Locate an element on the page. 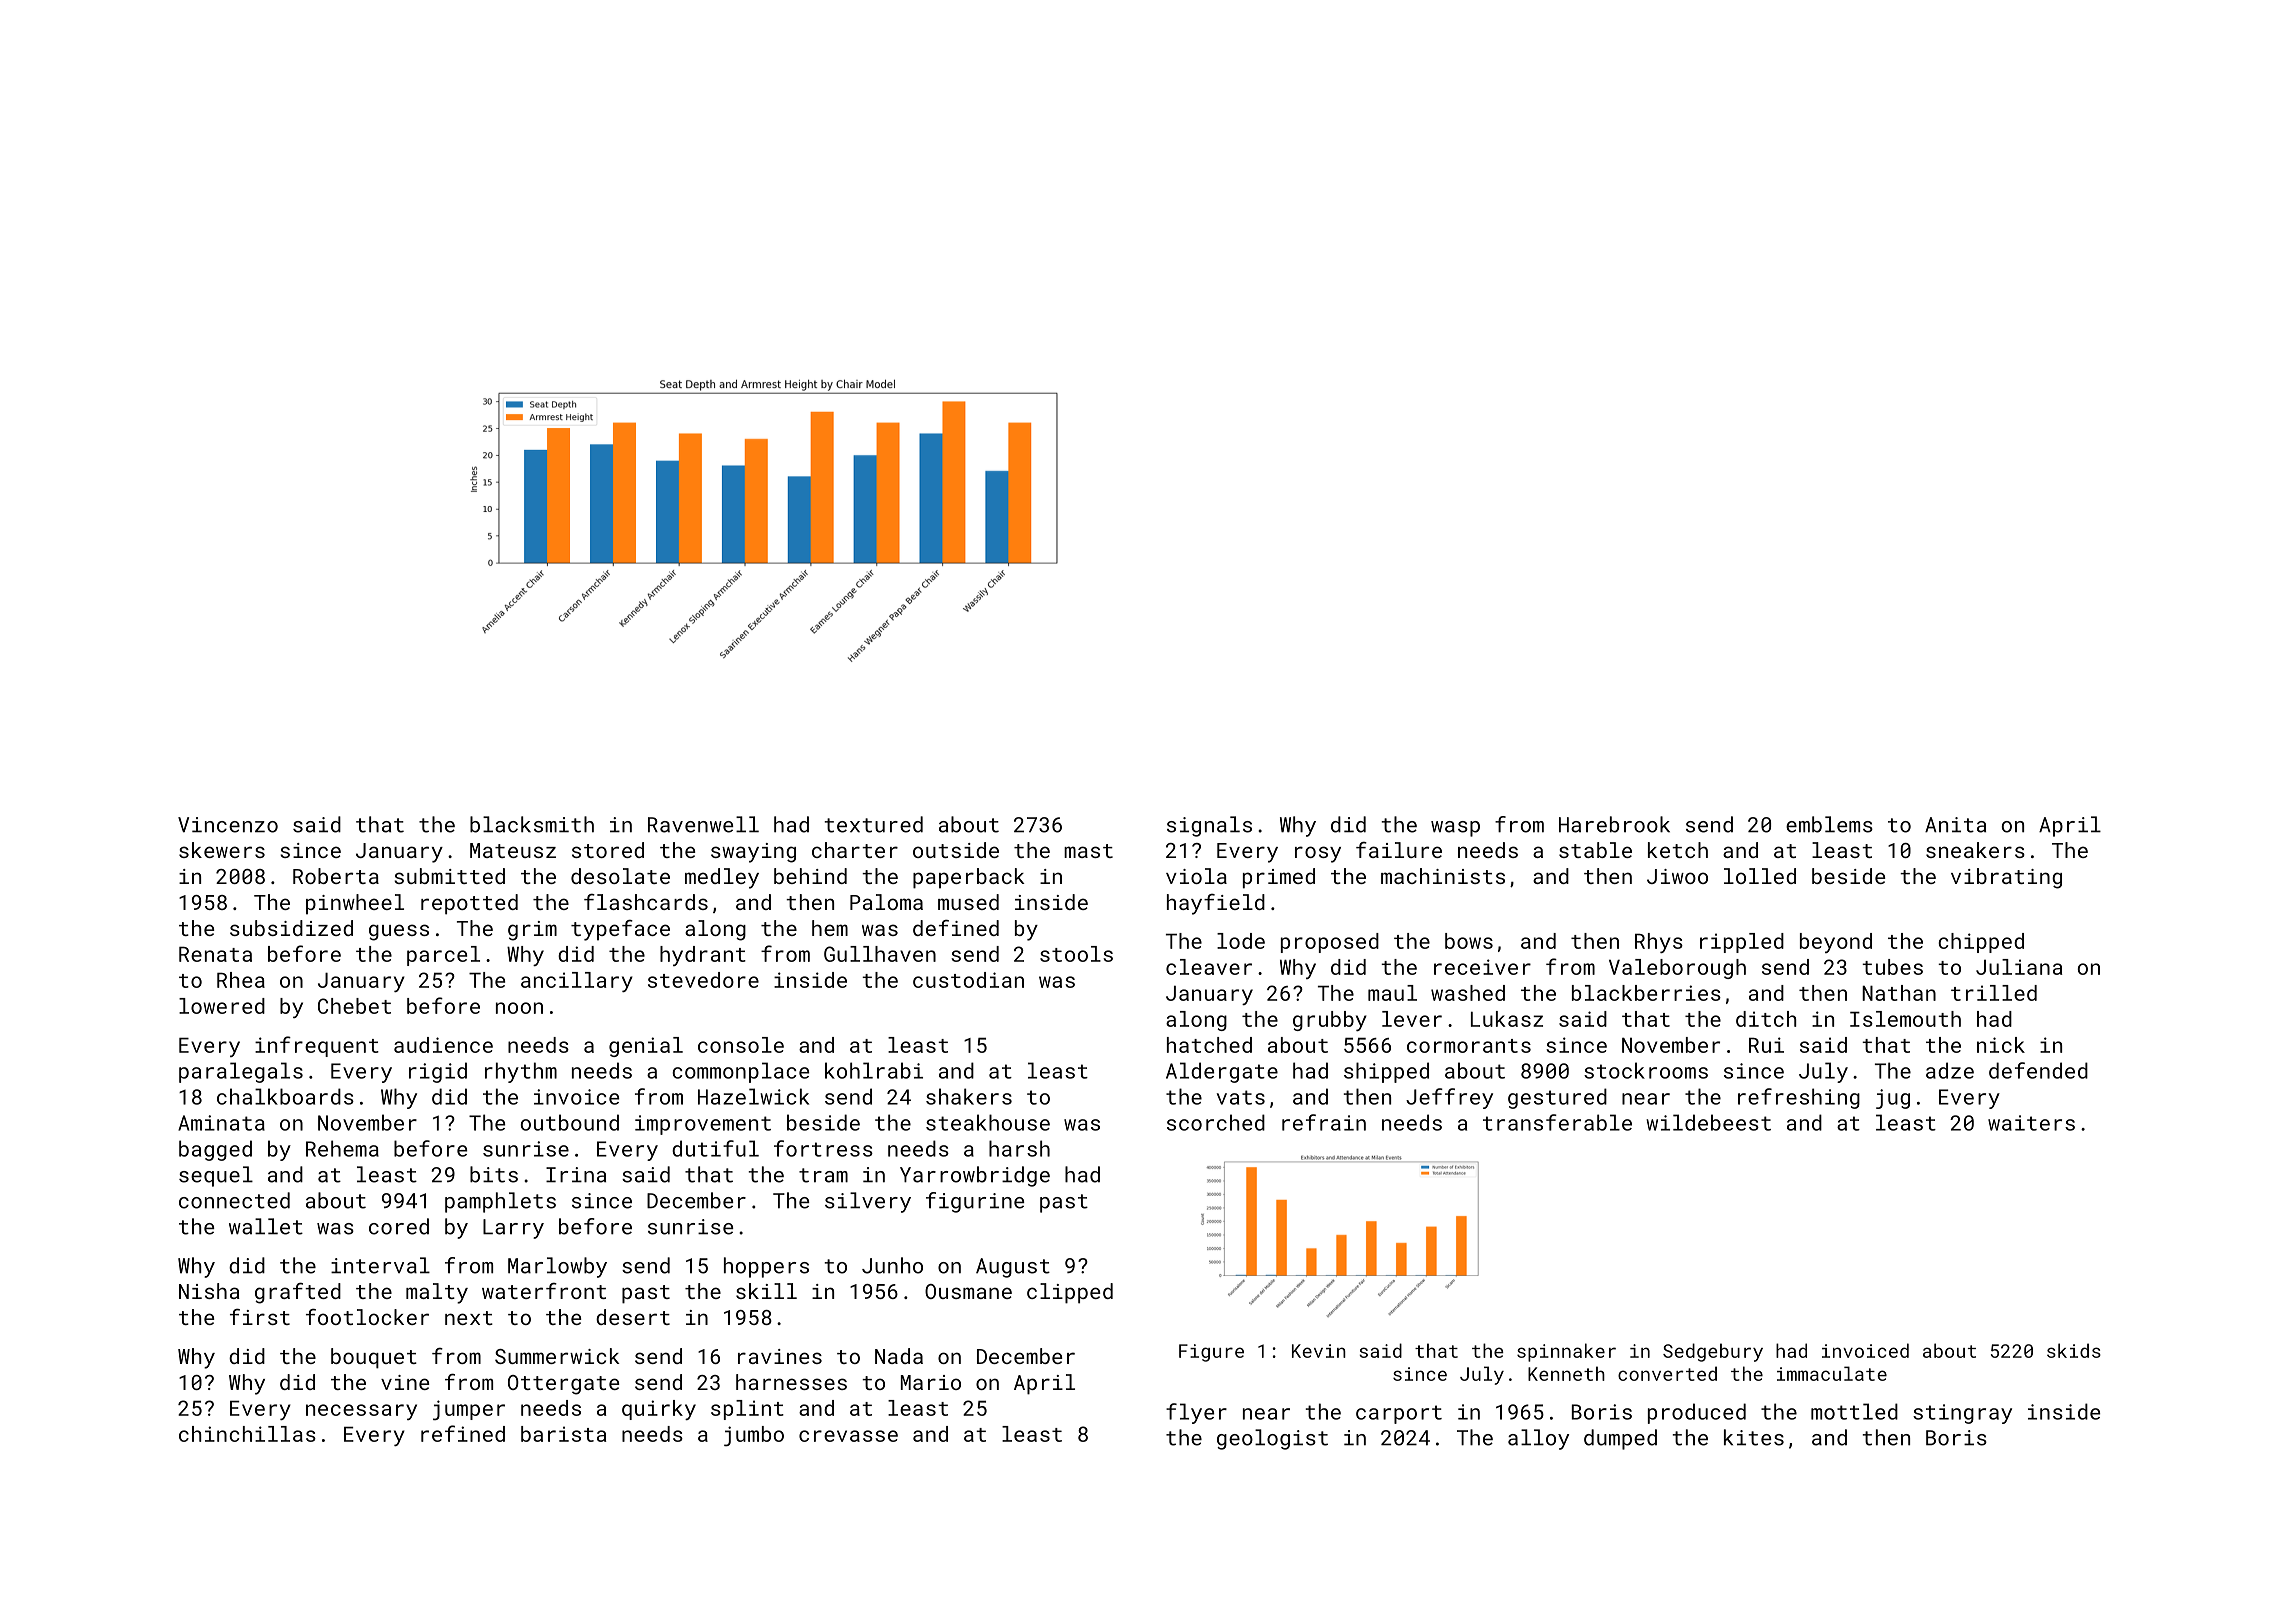 The width and height of the image is (2292, 1620). kohlrabi is located at coordinates (874, 1070).
